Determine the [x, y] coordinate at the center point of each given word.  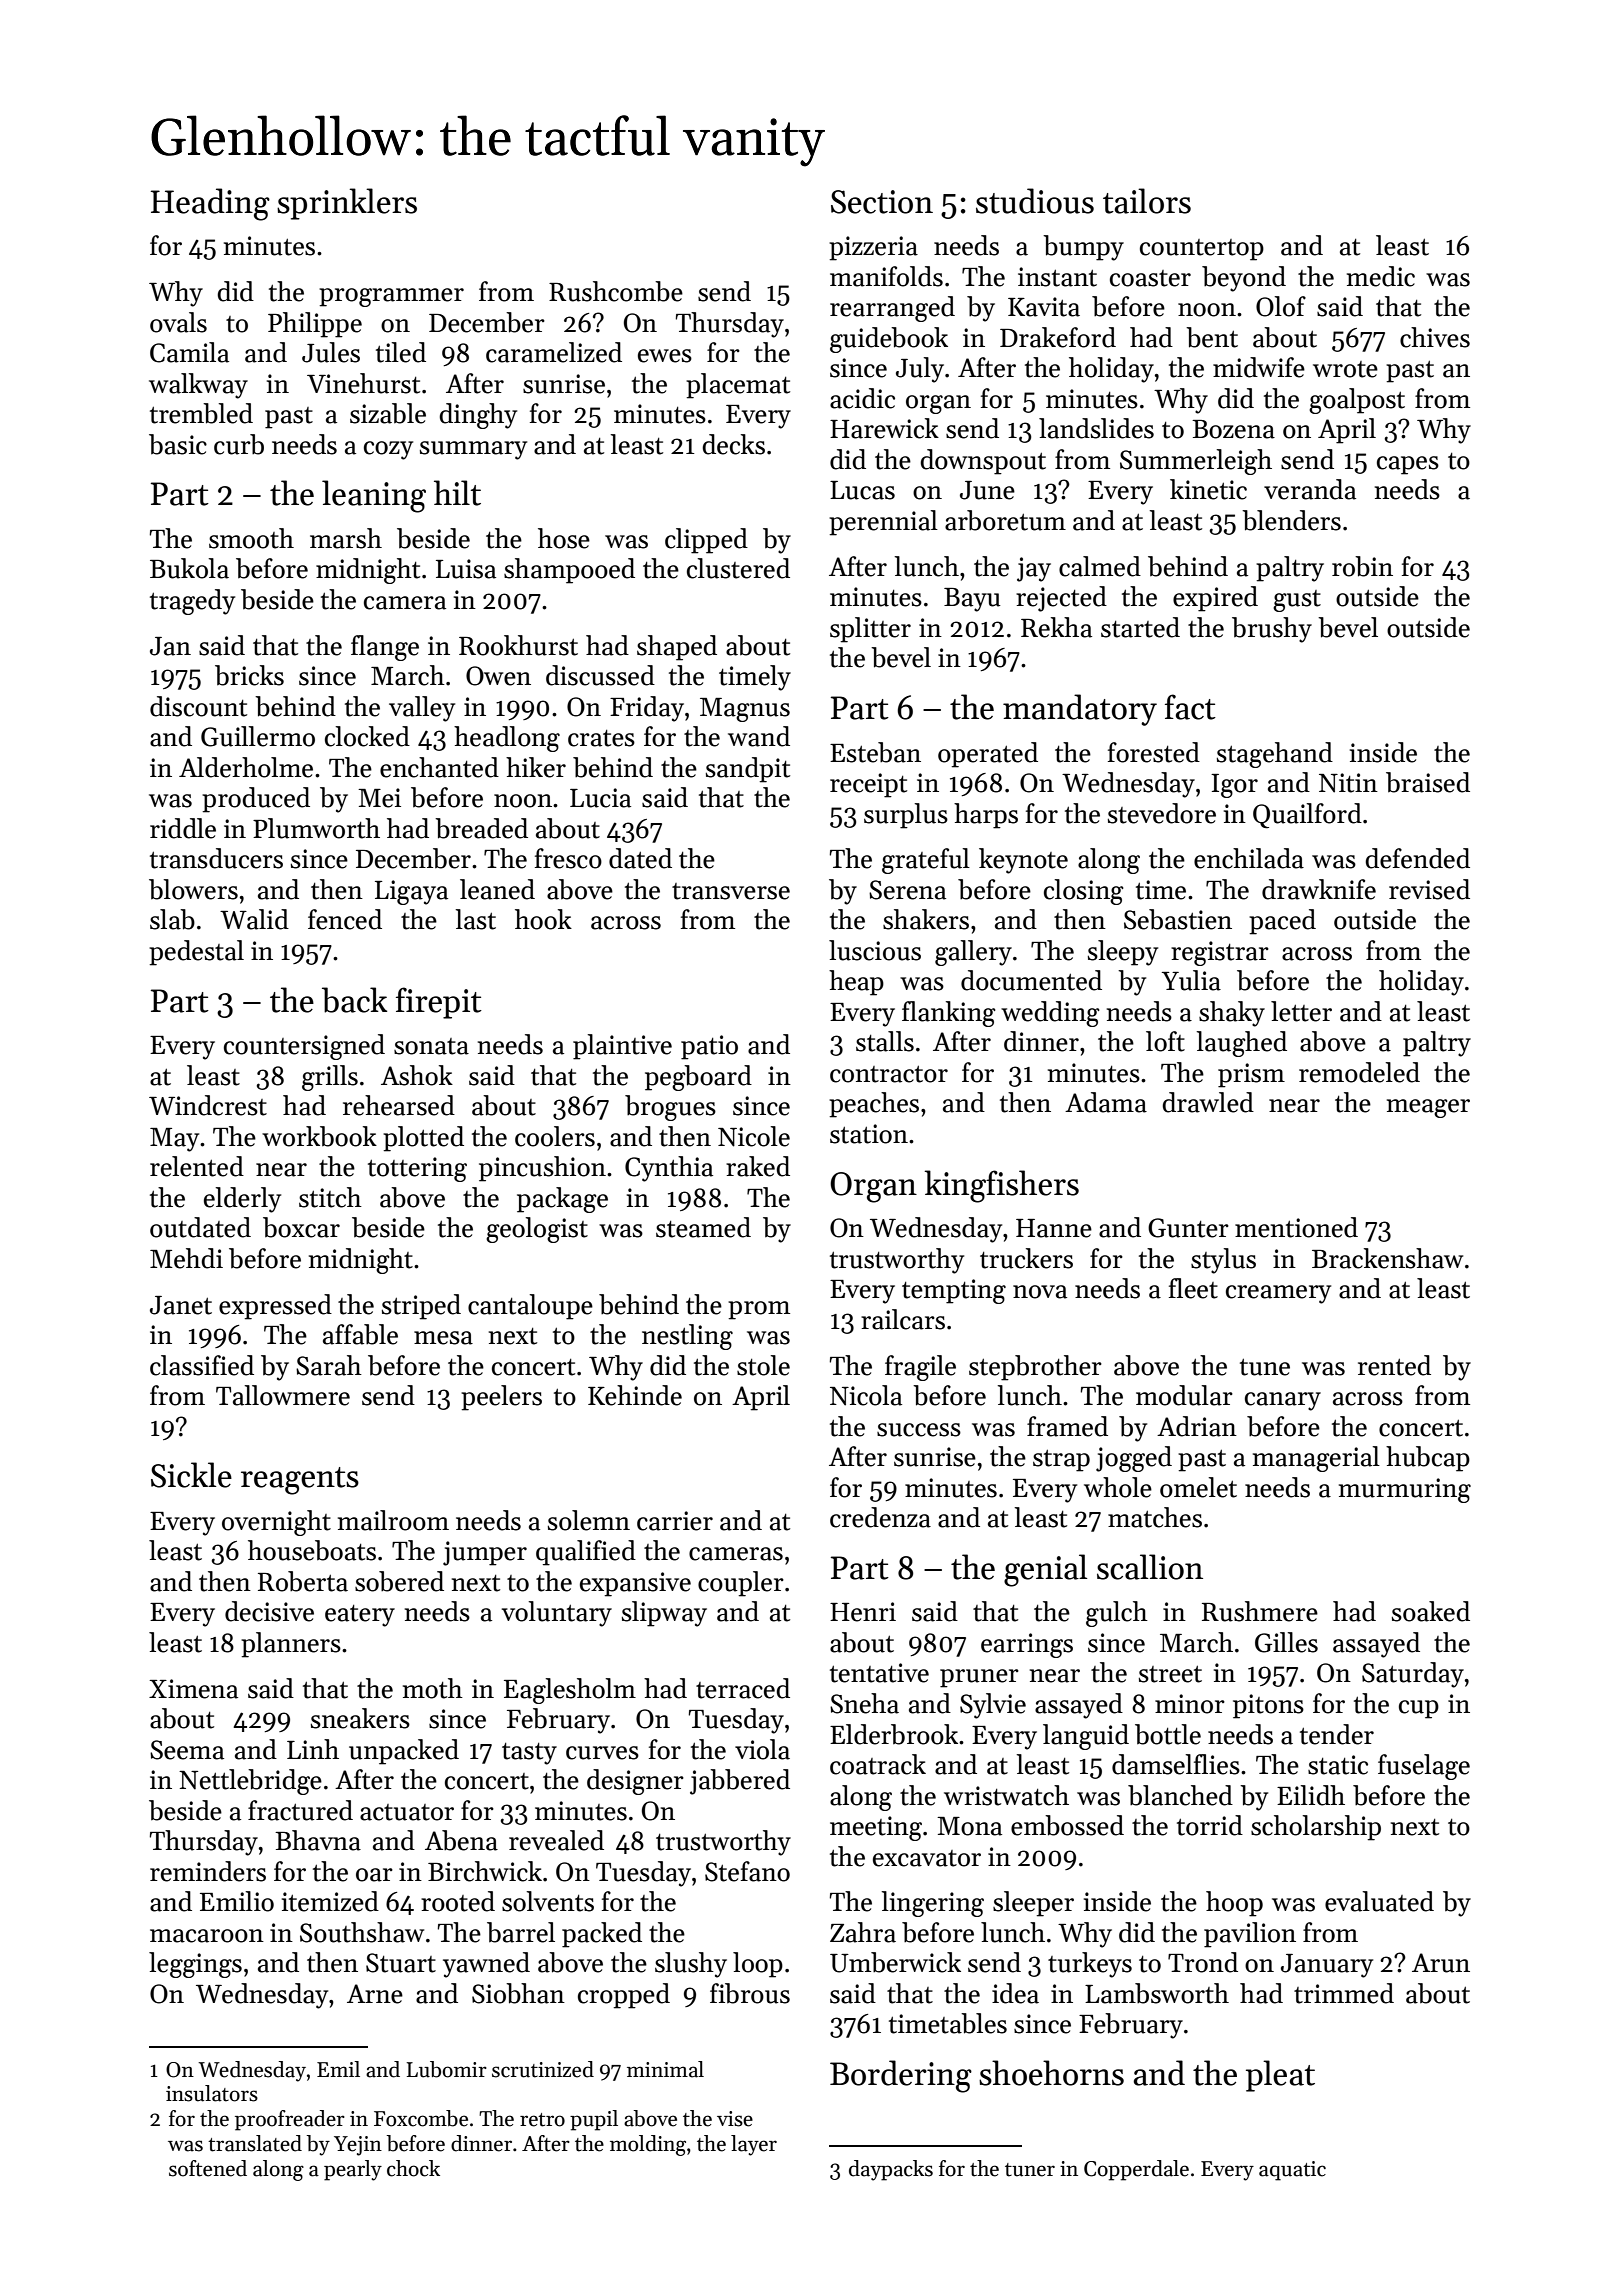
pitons [1268, 1706]
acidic [862, 398]
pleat [1280, 2076]
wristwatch [1006, 1795]
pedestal [196, 953]
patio [709, 1047]
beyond [1244, 279]
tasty [529, 1754]
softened [208, 2168]
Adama [1106, 1102]
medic [1381, 276]
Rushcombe [616, 291]
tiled [401, 352]
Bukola [189, 568]
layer [754, 2145]
